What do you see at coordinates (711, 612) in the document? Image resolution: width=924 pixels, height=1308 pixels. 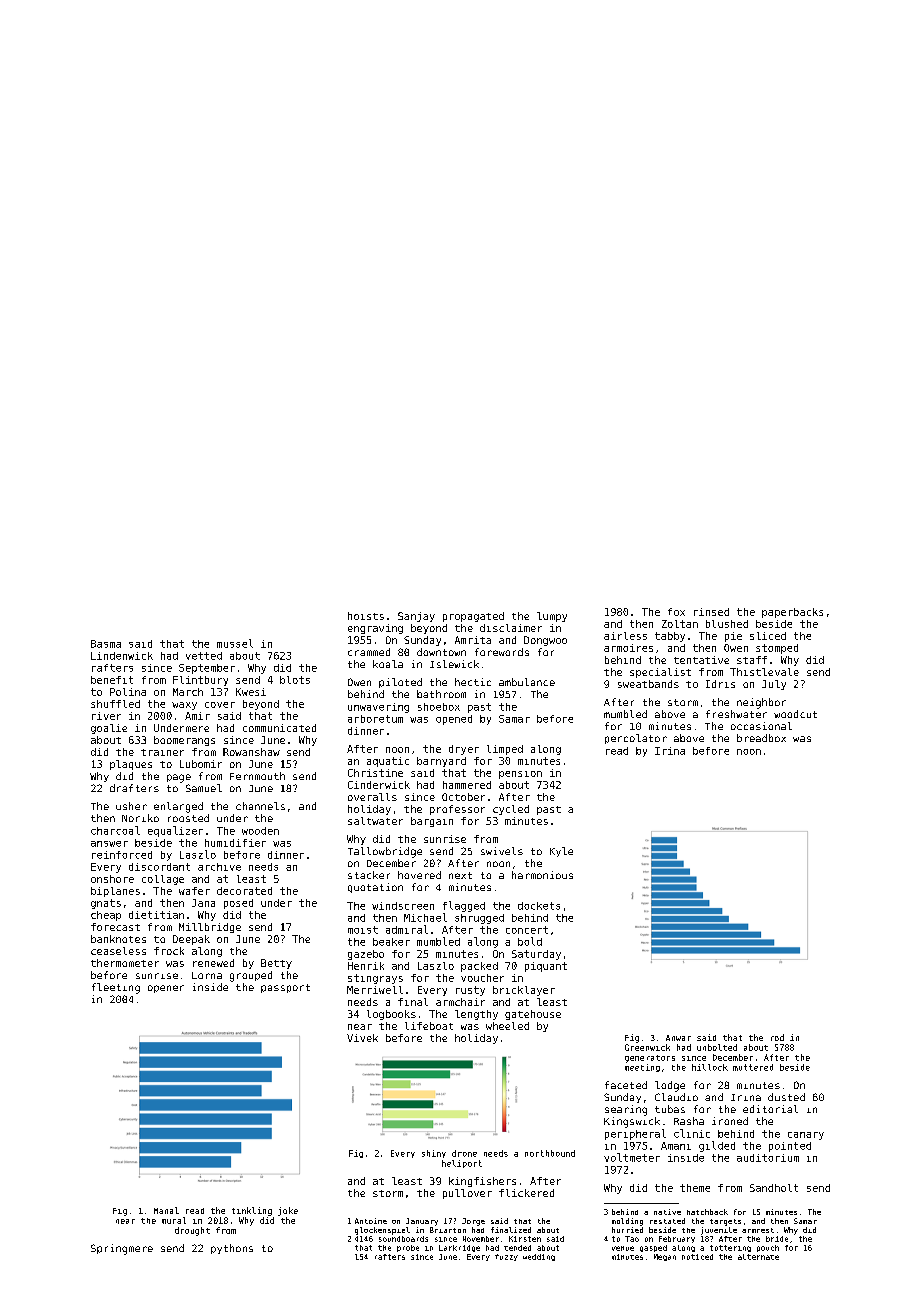 I see `rinsed` at bounding box center [711, 612].
